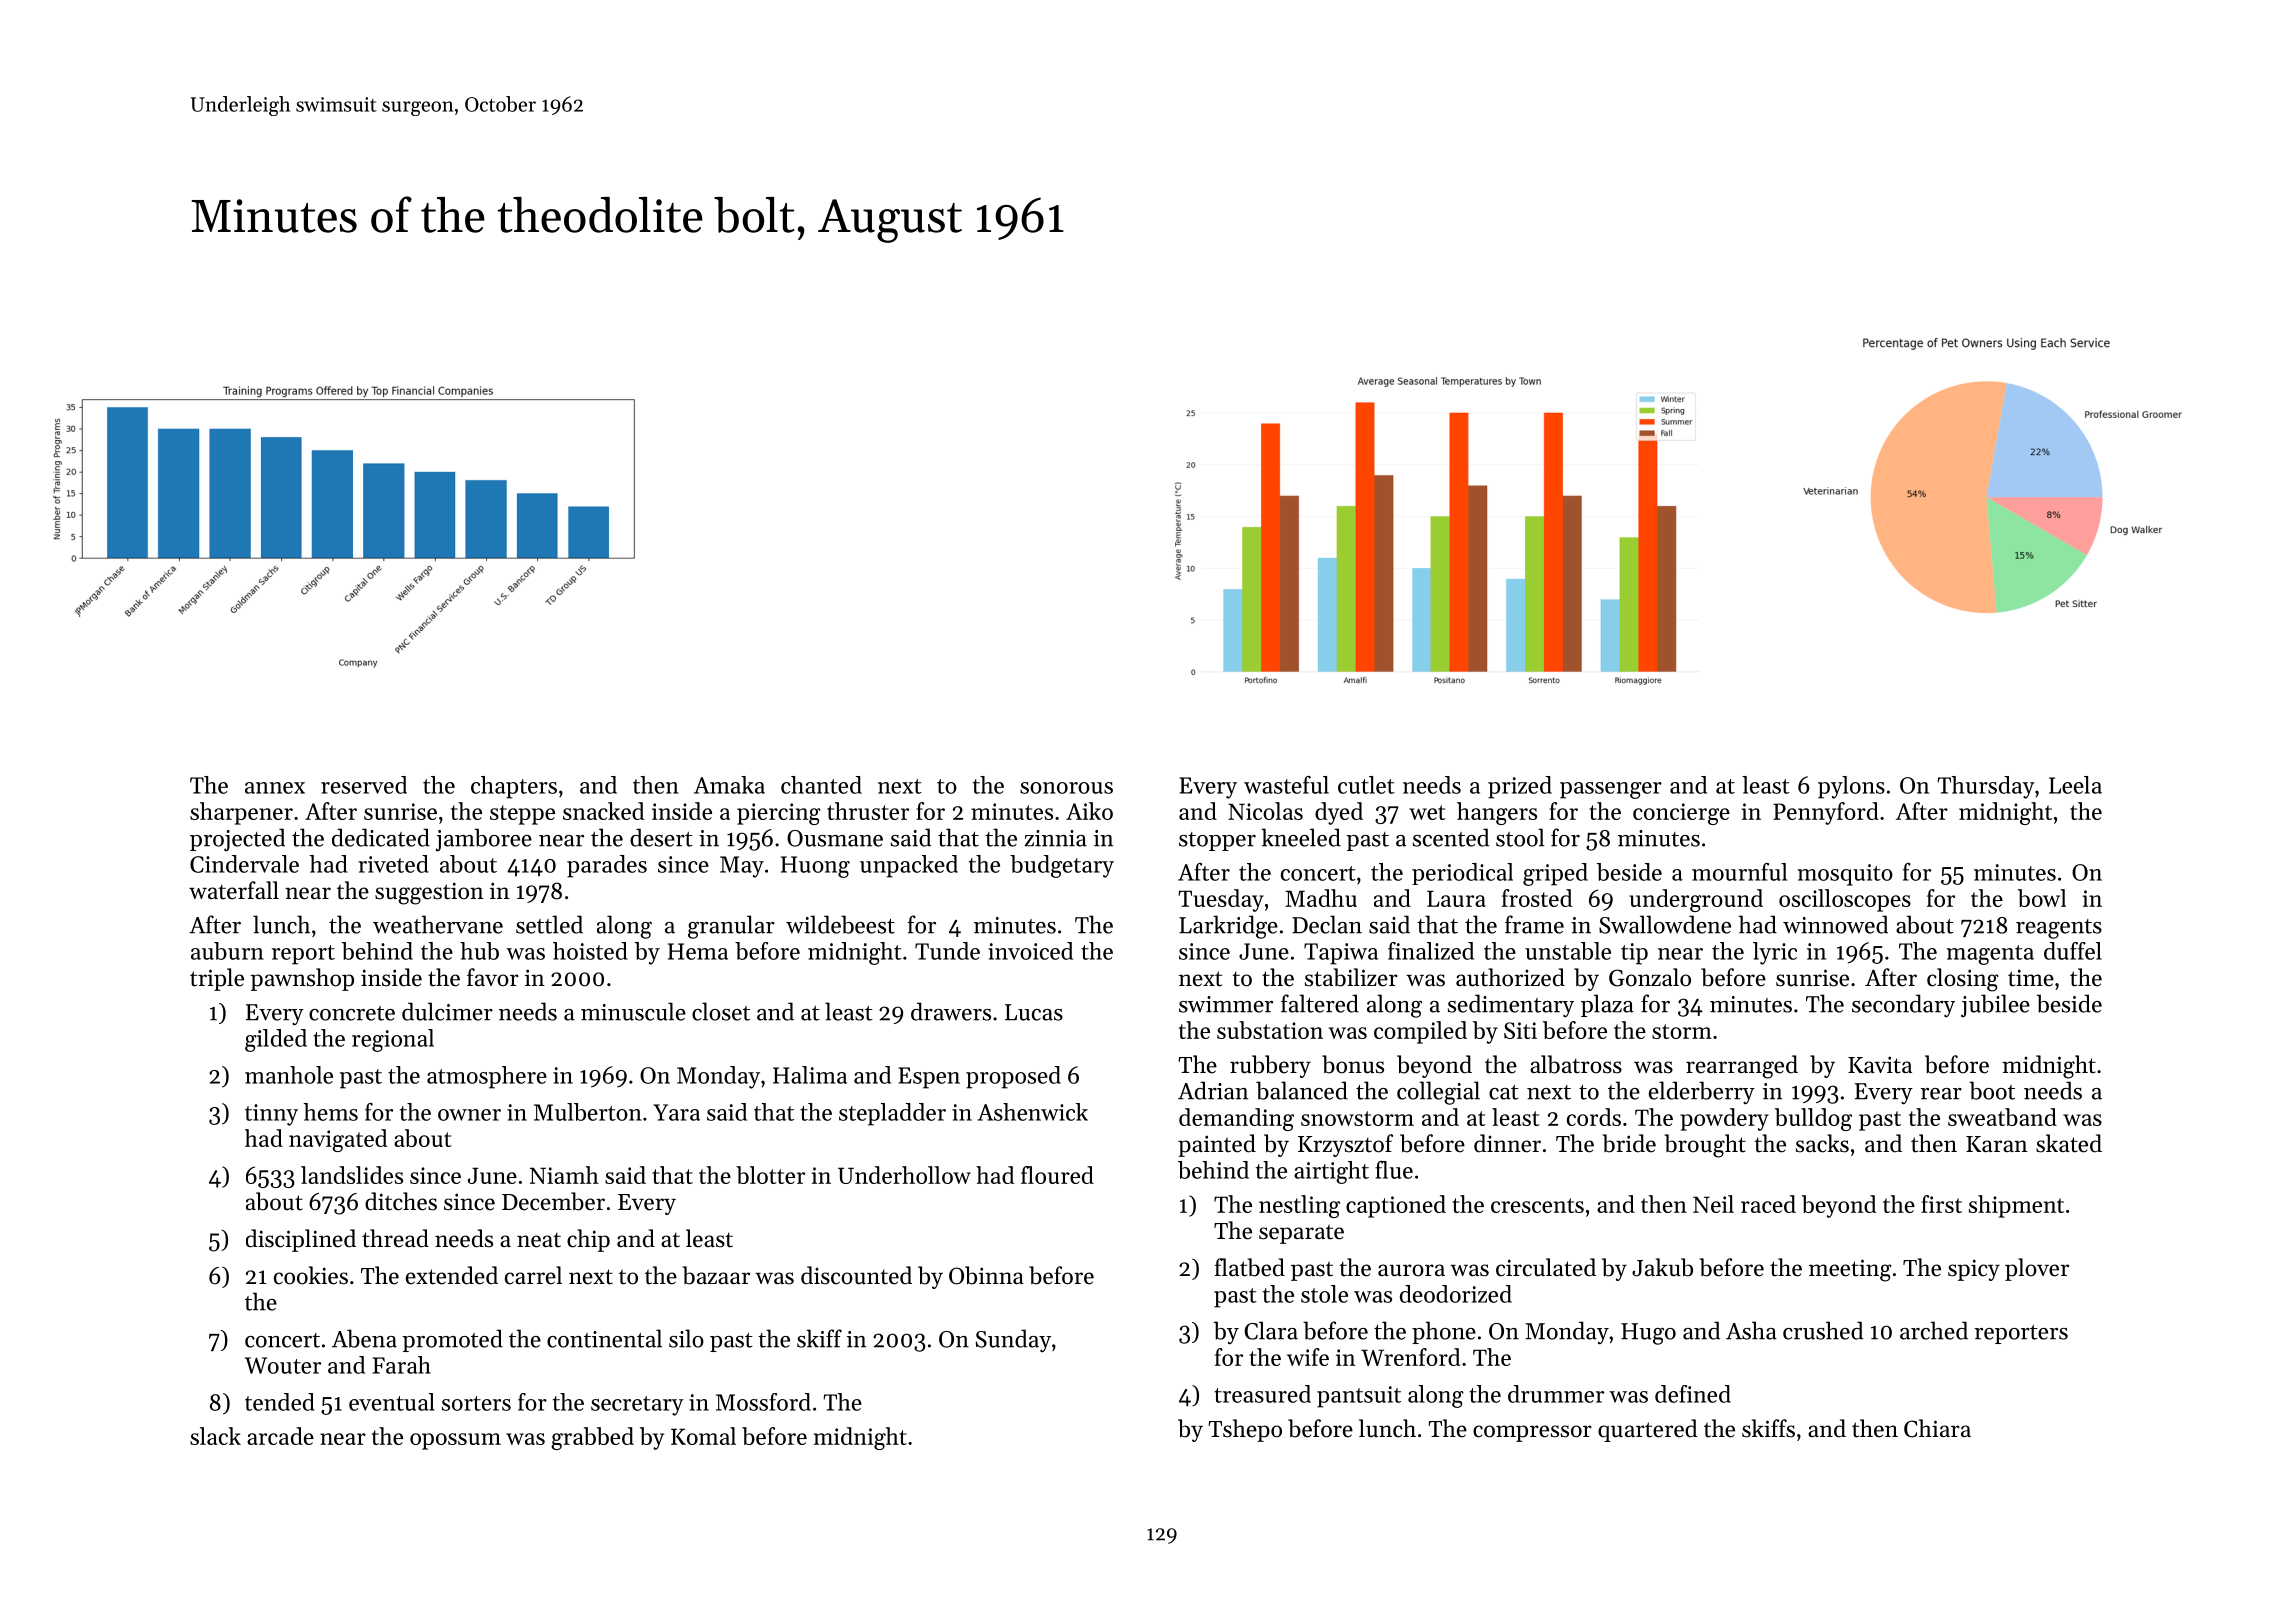 Image resolution: width=2292 pixels, height=1620 pixels. What do you see at coordinates (592, 1438) in the document?
I see `grabbed` at bounding box center [592, 1438].
